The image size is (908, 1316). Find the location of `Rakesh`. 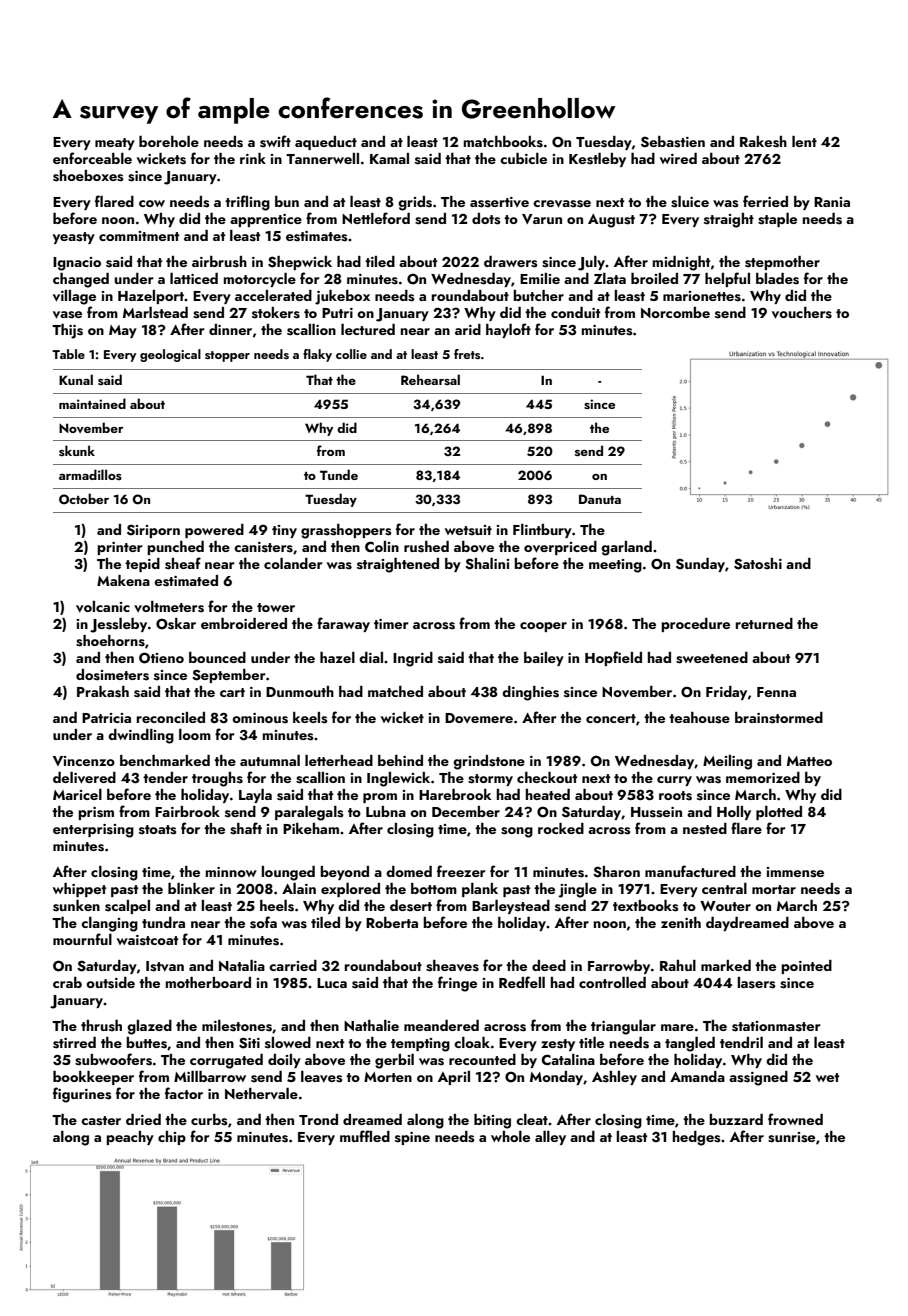

Rakesh is located at coordinates (763, 142).
